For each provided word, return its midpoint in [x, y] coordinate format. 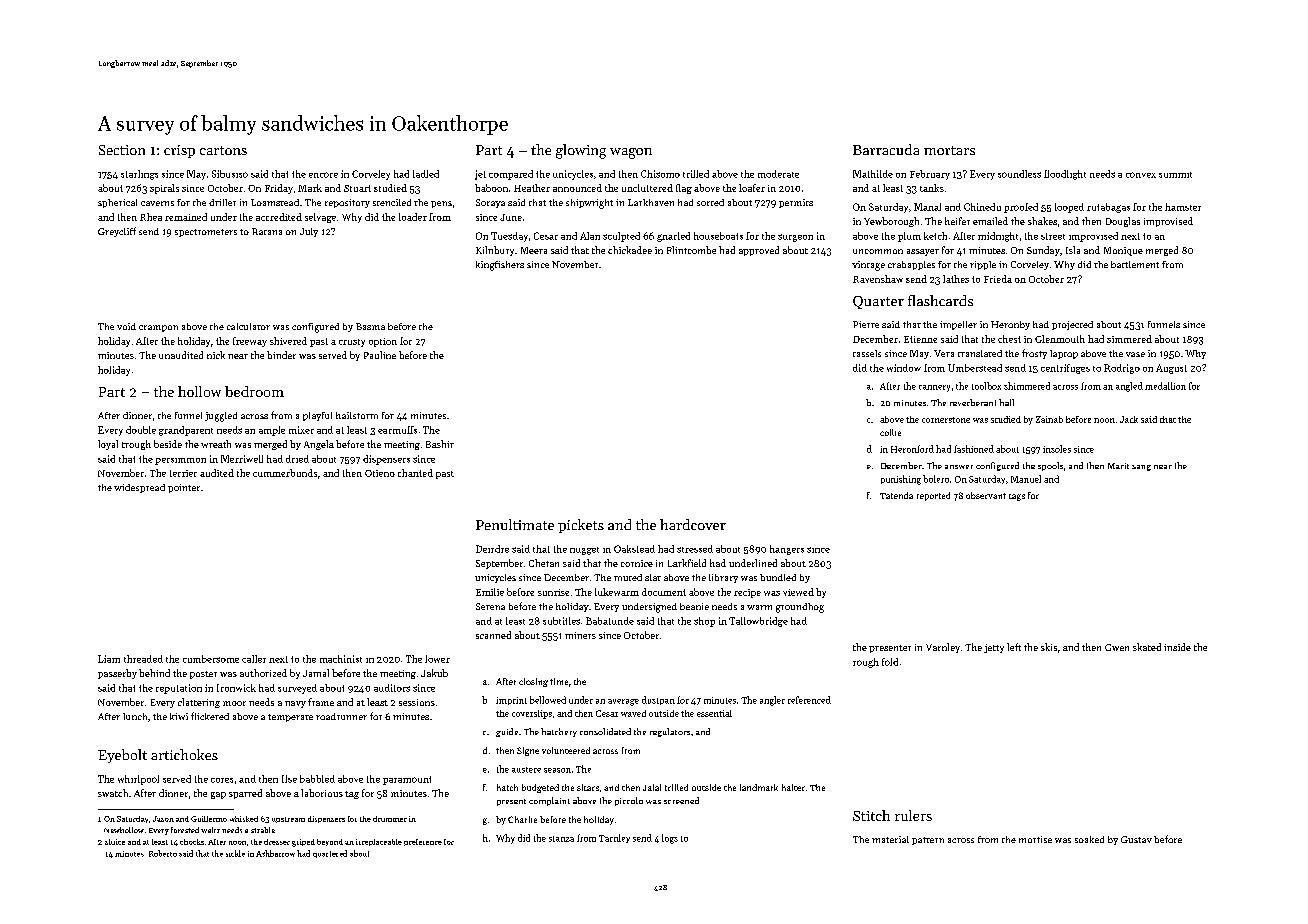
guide [507, 732]
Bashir [440, 444]
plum [909, 237]
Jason [163, 819]
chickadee [630, 250]
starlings [139, 175]
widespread [139, 488]
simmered [1129, 339]
